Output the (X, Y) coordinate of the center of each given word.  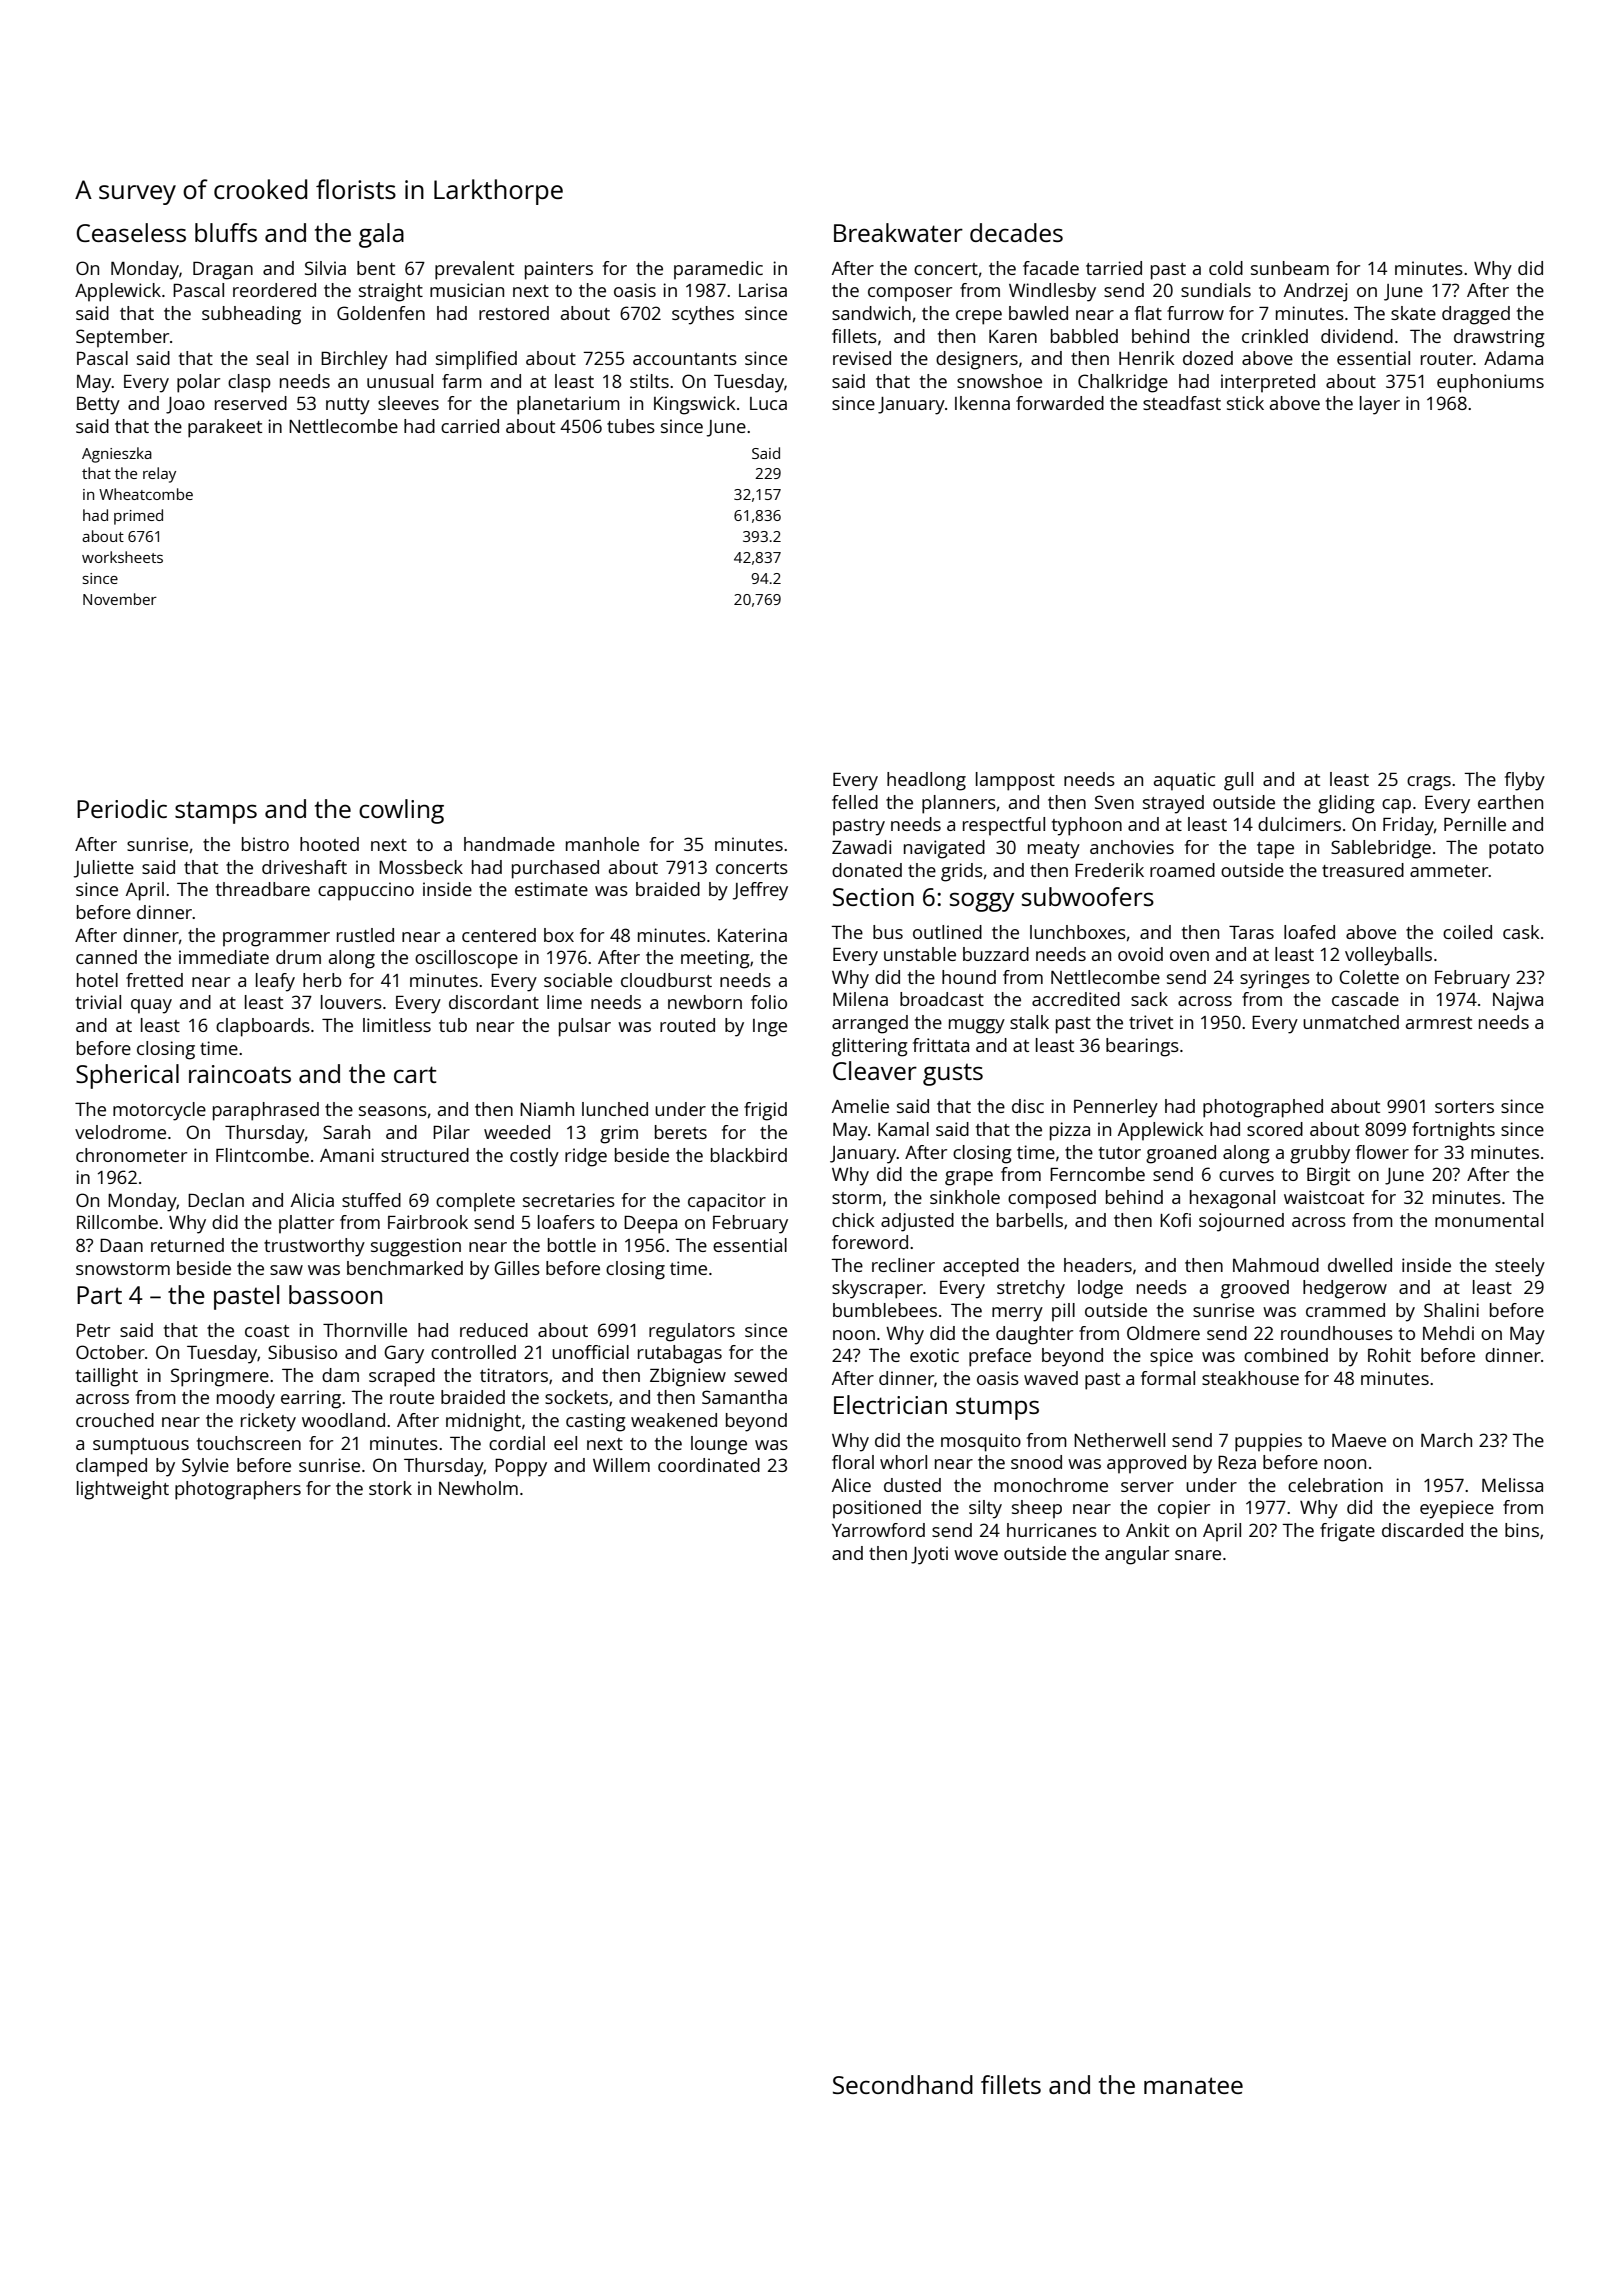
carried (470, 426)
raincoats (240, 1074)
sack (1149, 999)
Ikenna (982, 403)
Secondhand (903, 2084)
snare (1198, 1555)
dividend (1357, 336)
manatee (1193, 2085)
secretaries (569, 1200)
